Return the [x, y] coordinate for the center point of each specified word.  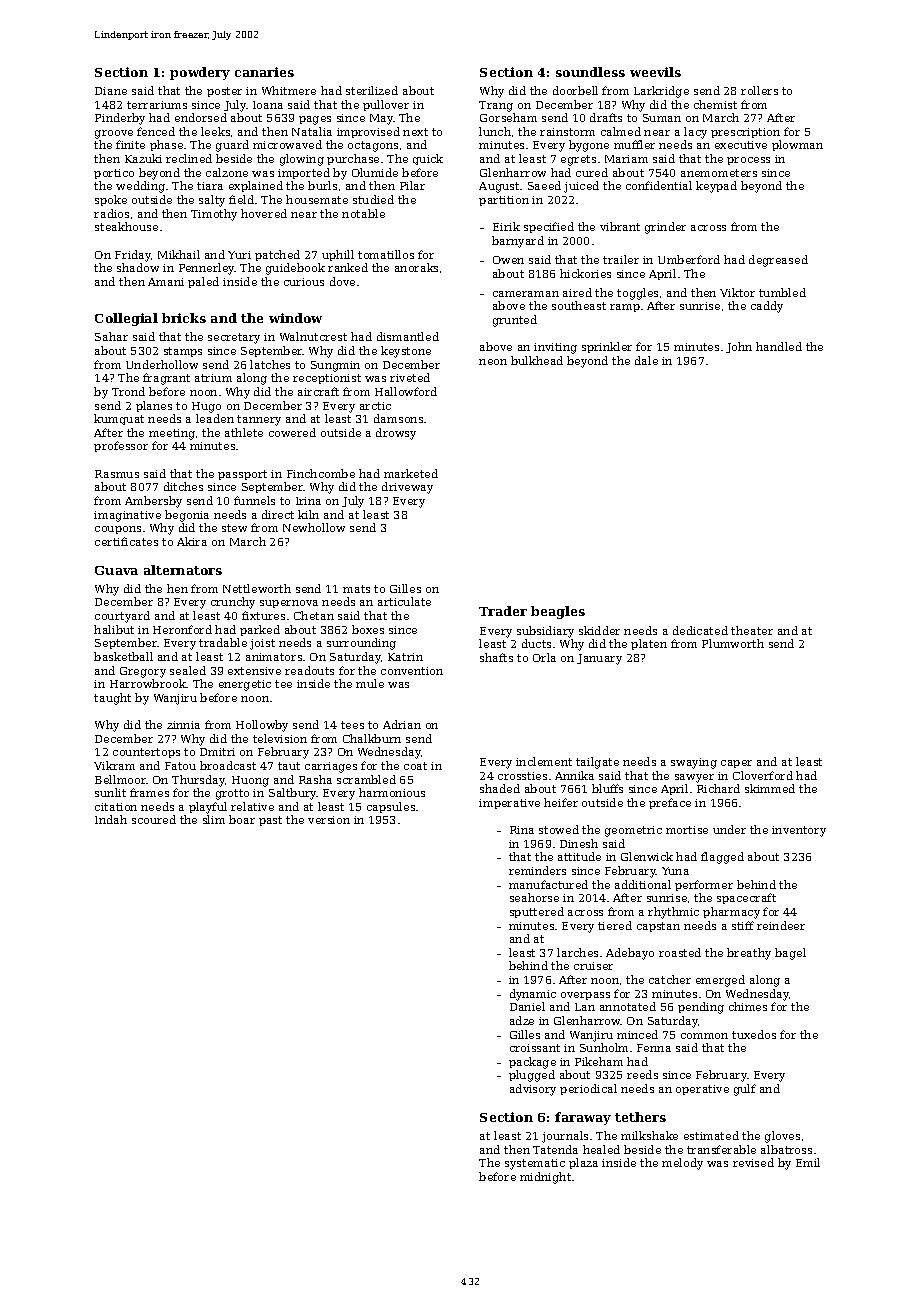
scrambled [366, 779]
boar [242, 819]
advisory [533, 1090]
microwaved [287, 144]
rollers [759, 90]
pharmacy [731, 913]
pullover [386, 105]
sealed [188, 670]
